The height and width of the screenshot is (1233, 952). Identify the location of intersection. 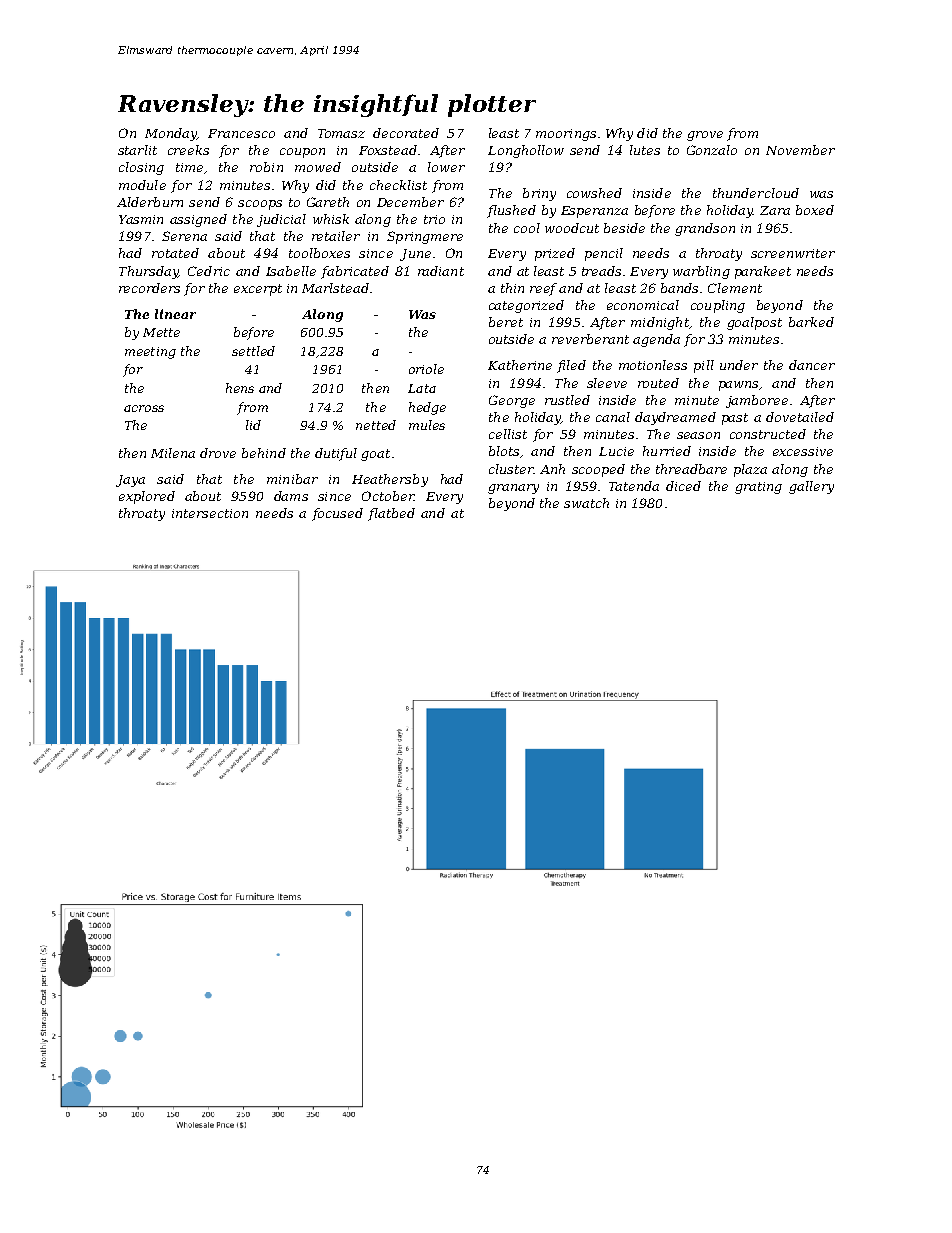
(210, 513).
